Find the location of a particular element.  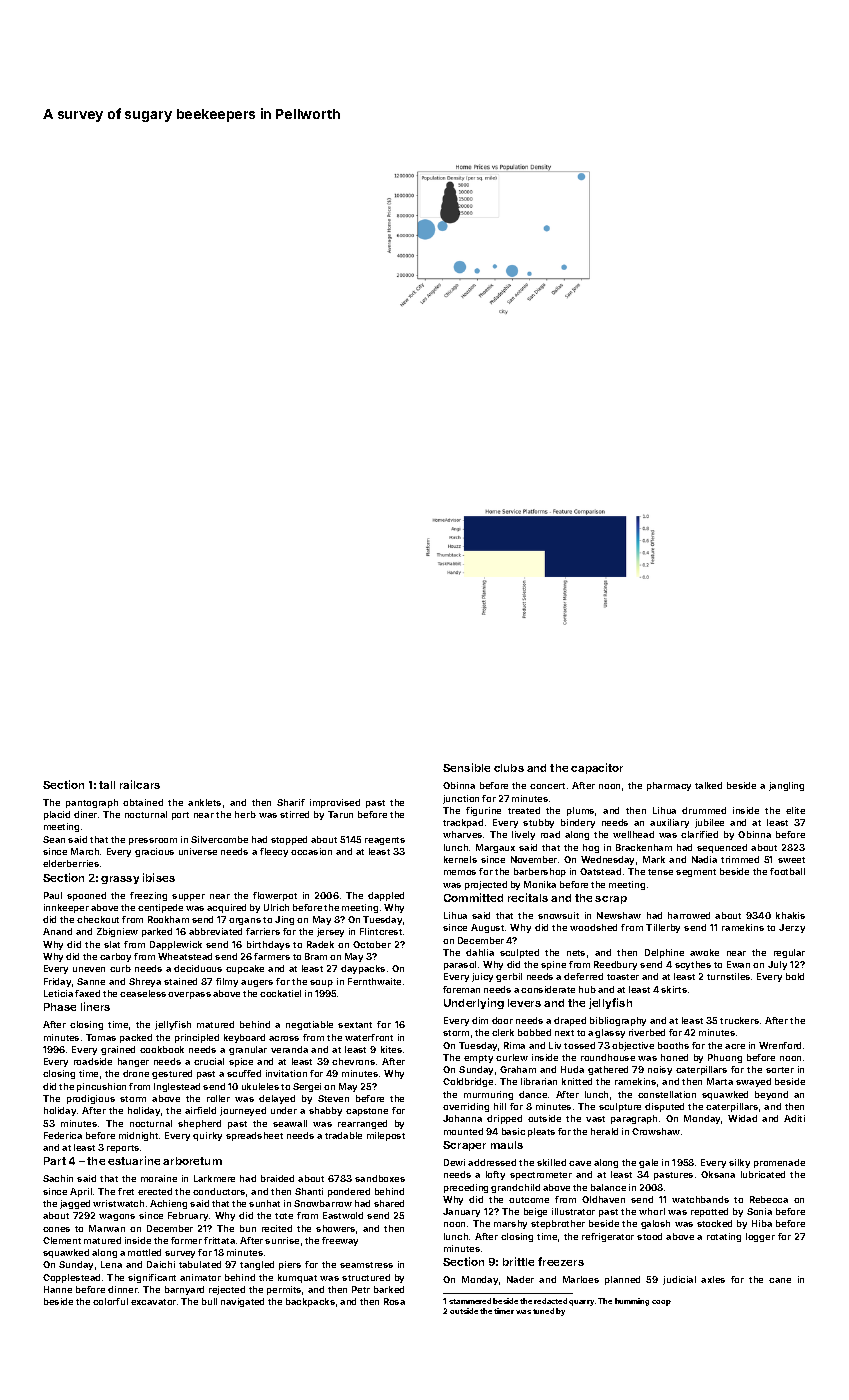

Sensible is located at coordinates (466, 767).
